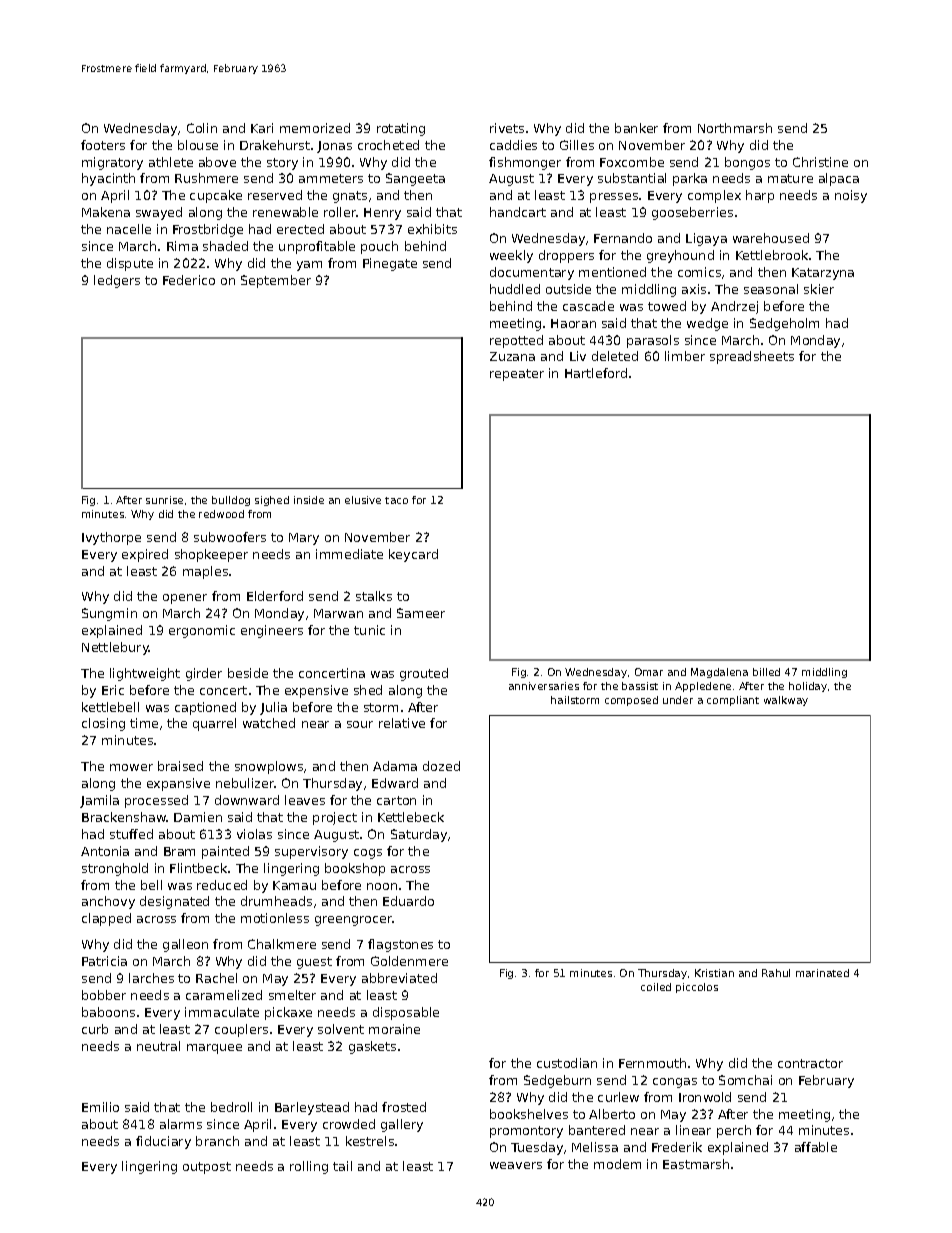 Image resolution: width=952 pixels, height=1233 pixels. What do you see at coordinates (696, 1164) in the screenshot?
I see `Eastmarsh` at bounding box center [696, 1164].
